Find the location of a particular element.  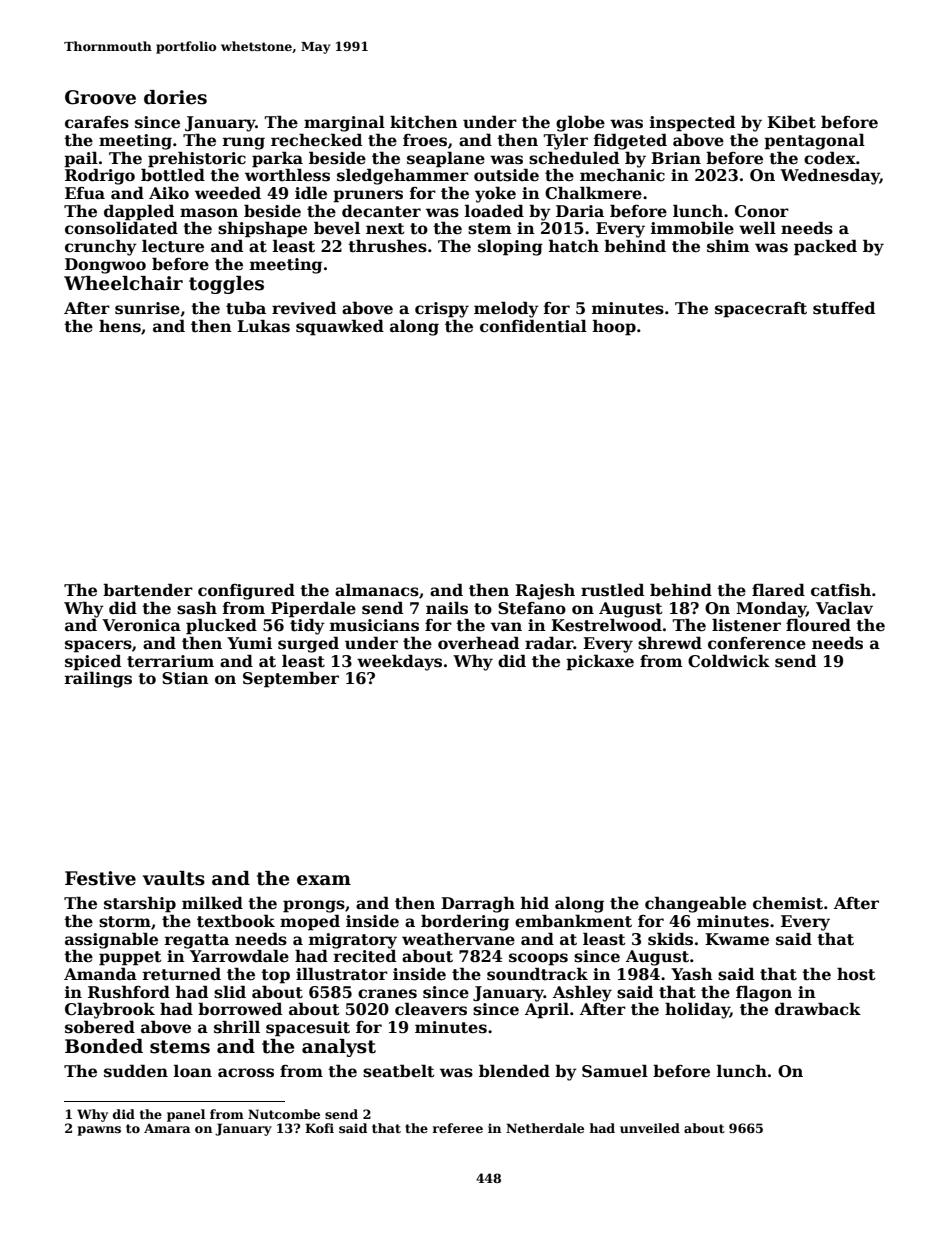

hatch is located at coordinates (574, 246).
